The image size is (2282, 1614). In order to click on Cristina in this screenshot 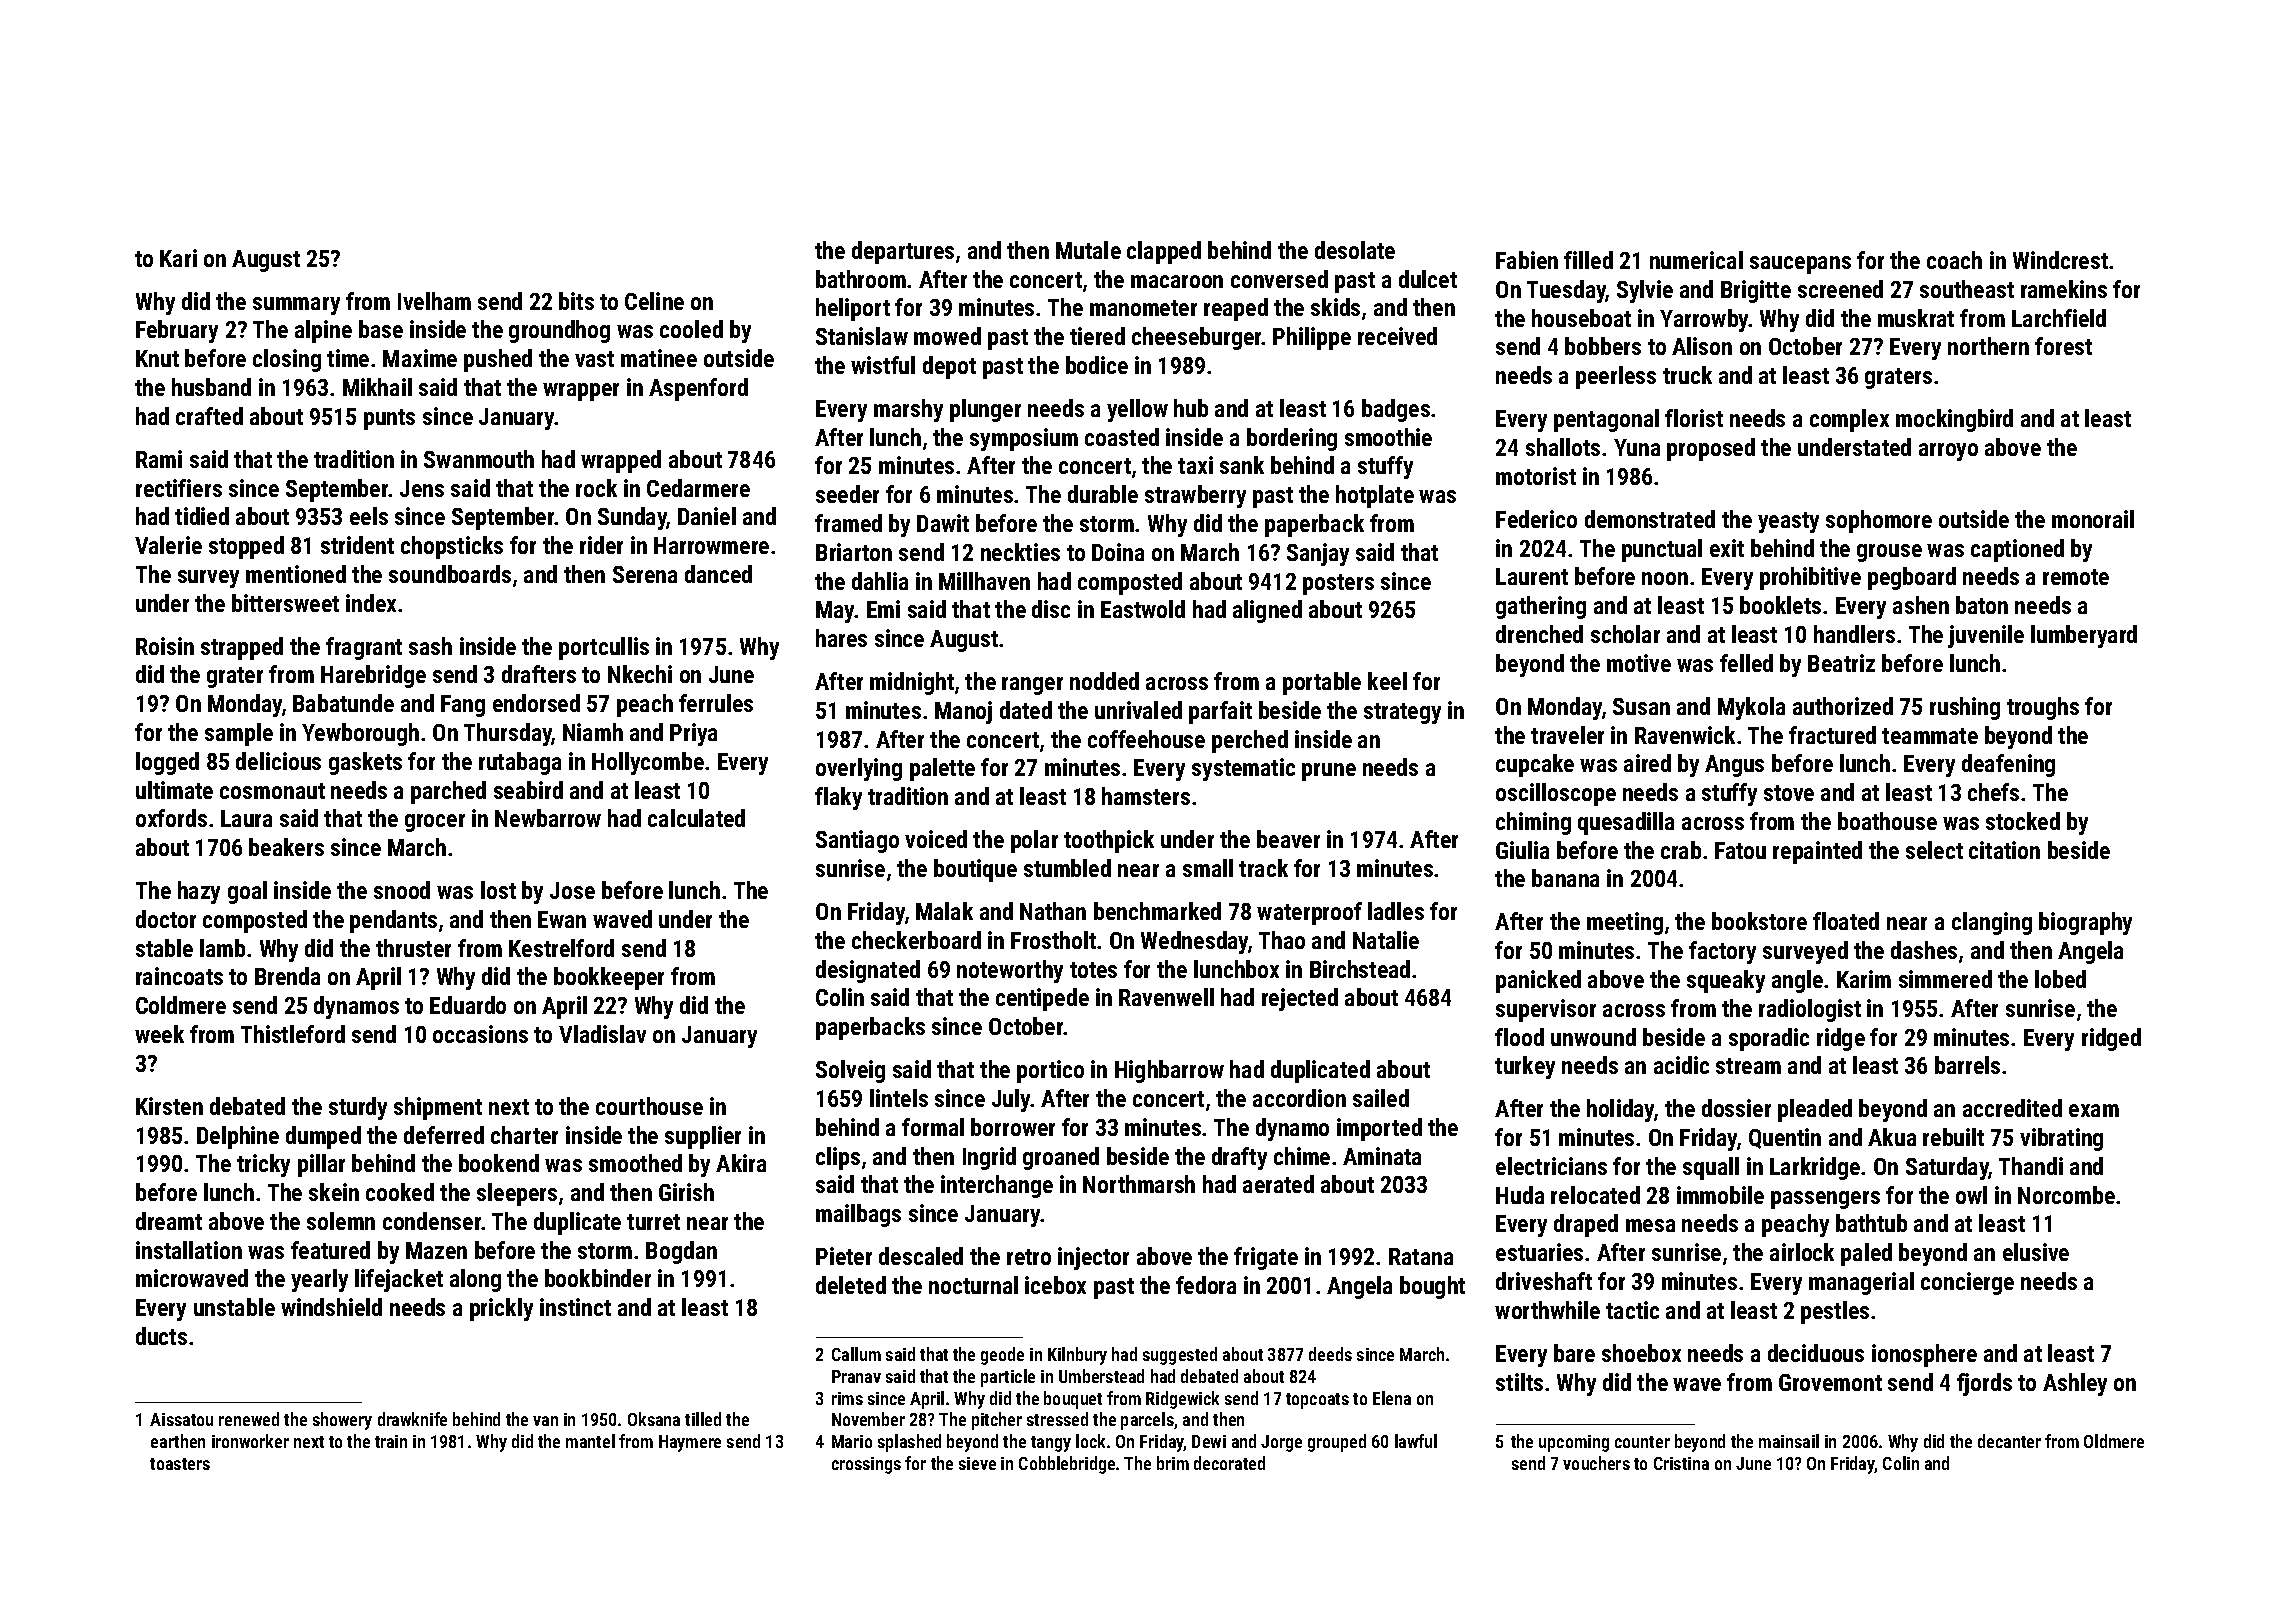, I will do `click(1681, 1463)`.
